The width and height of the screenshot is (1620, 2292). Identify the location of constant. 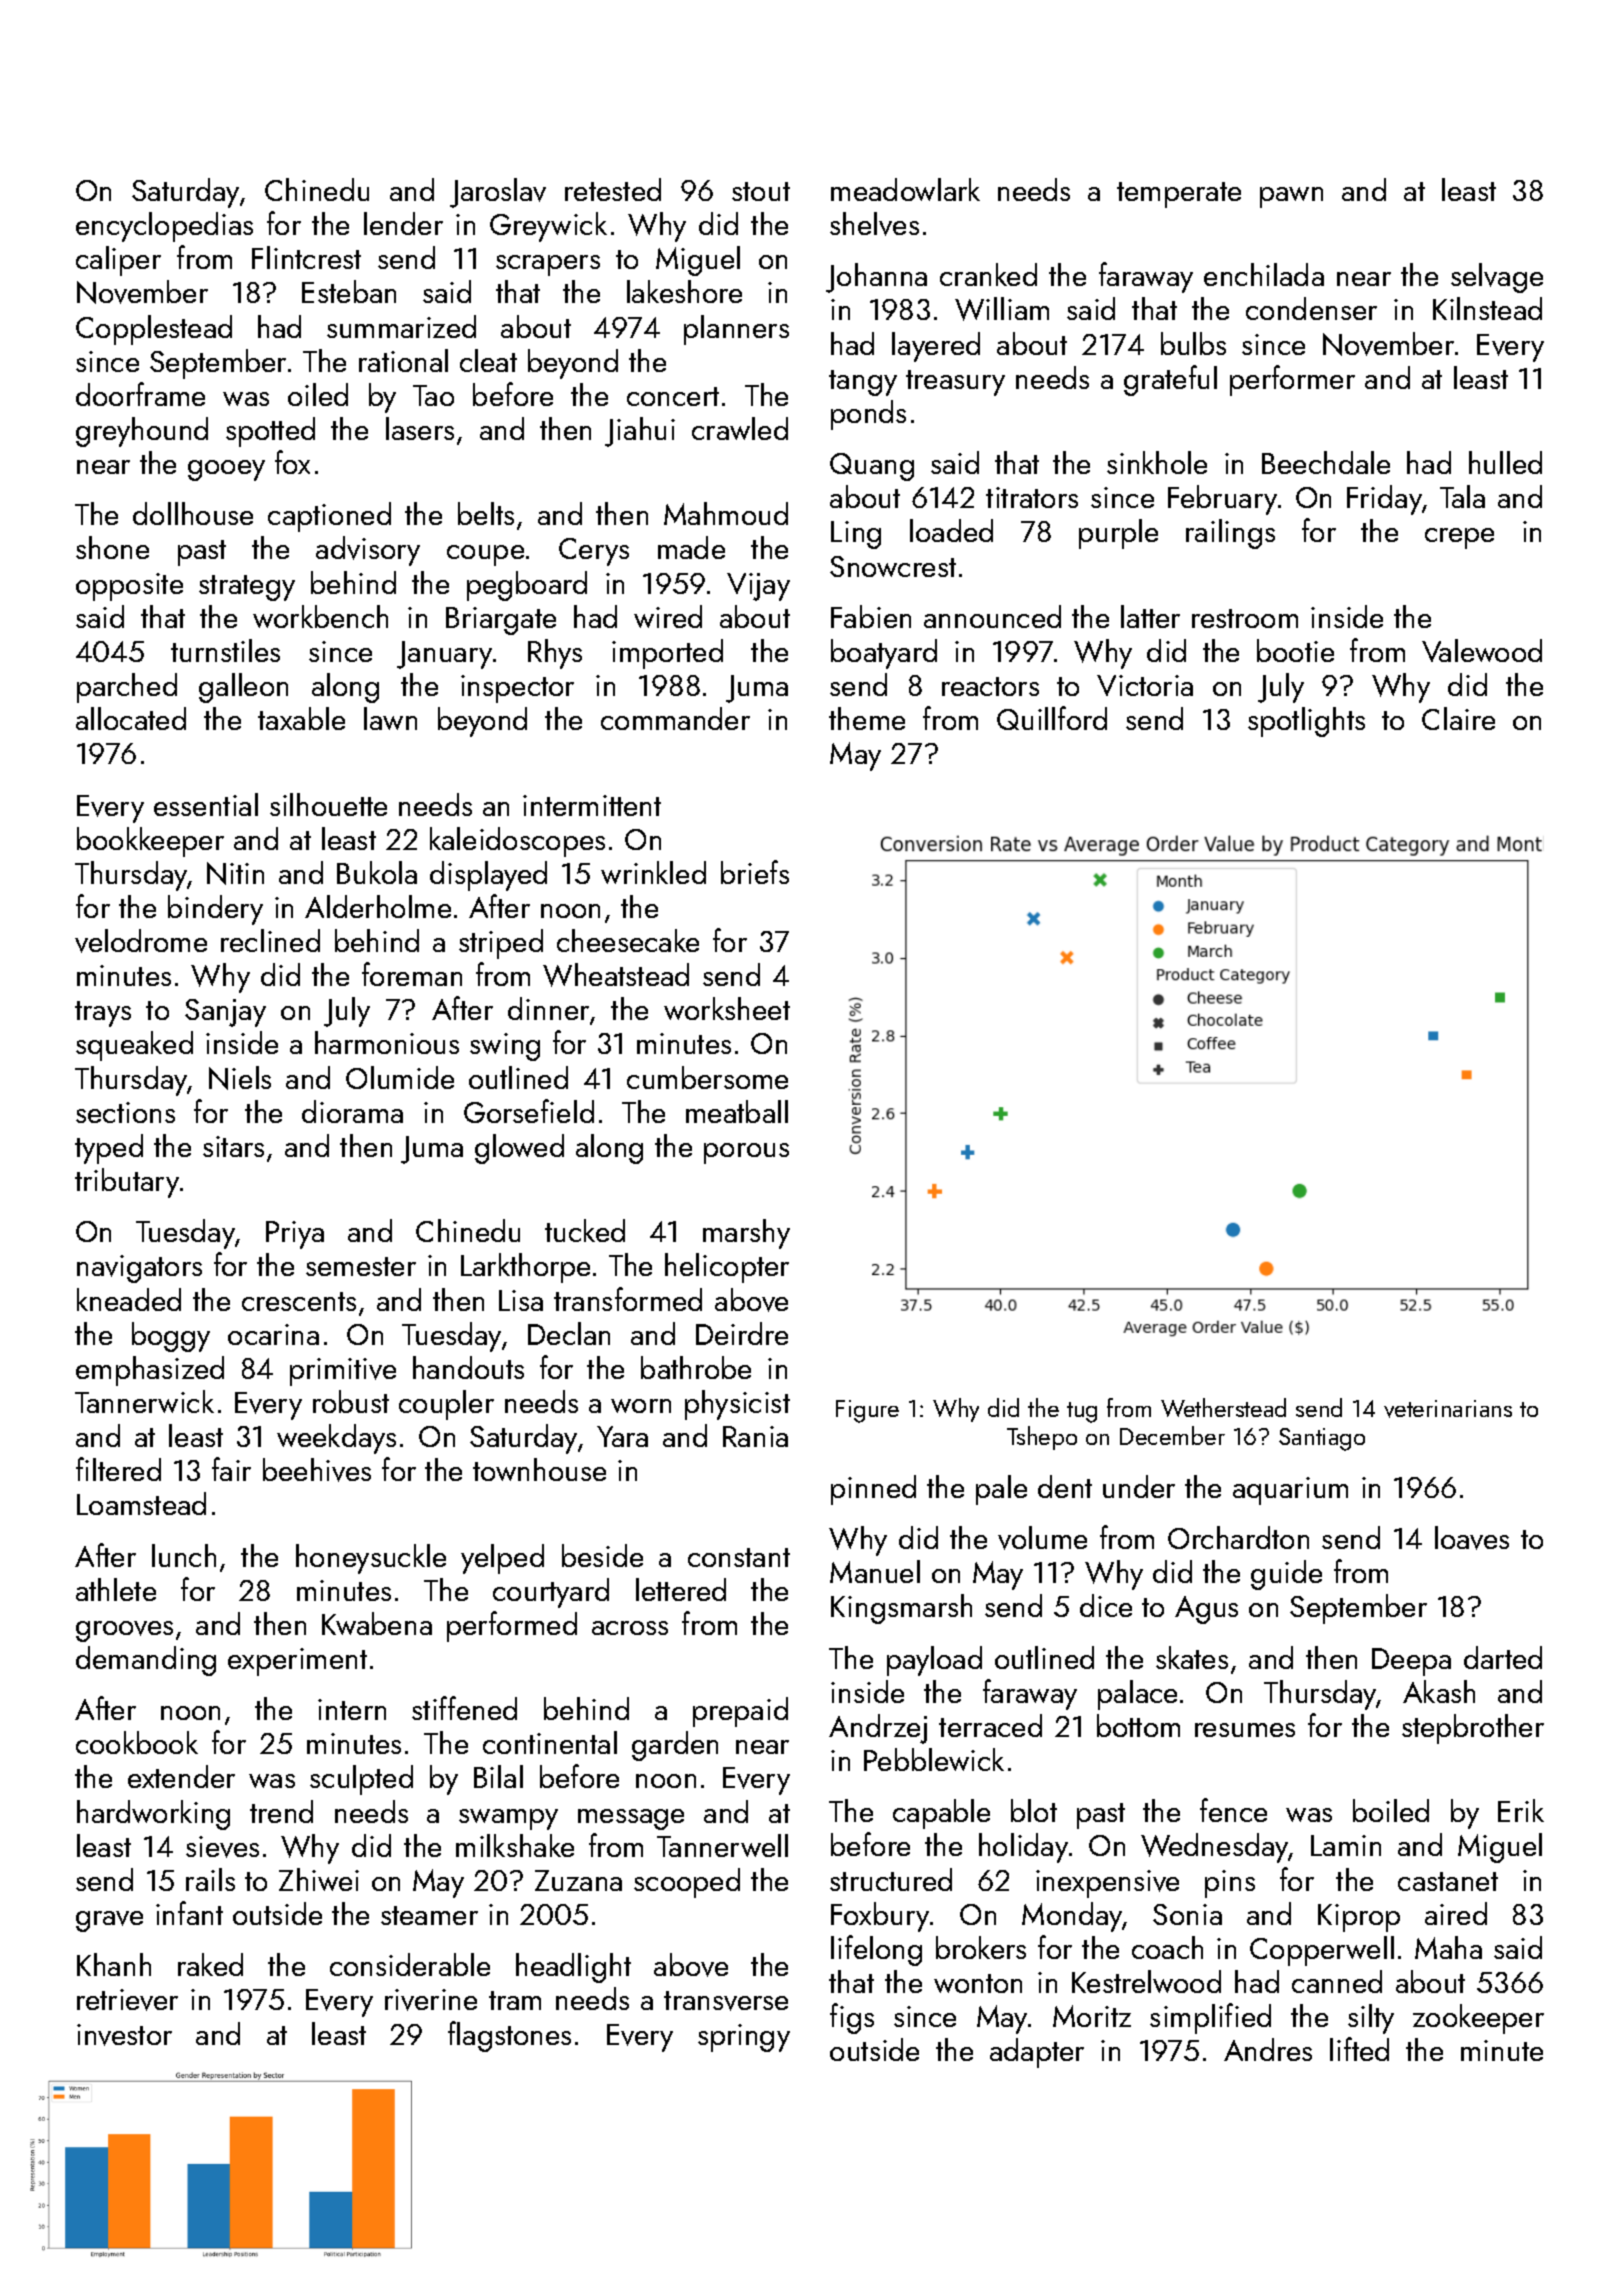
(739, 1557).
